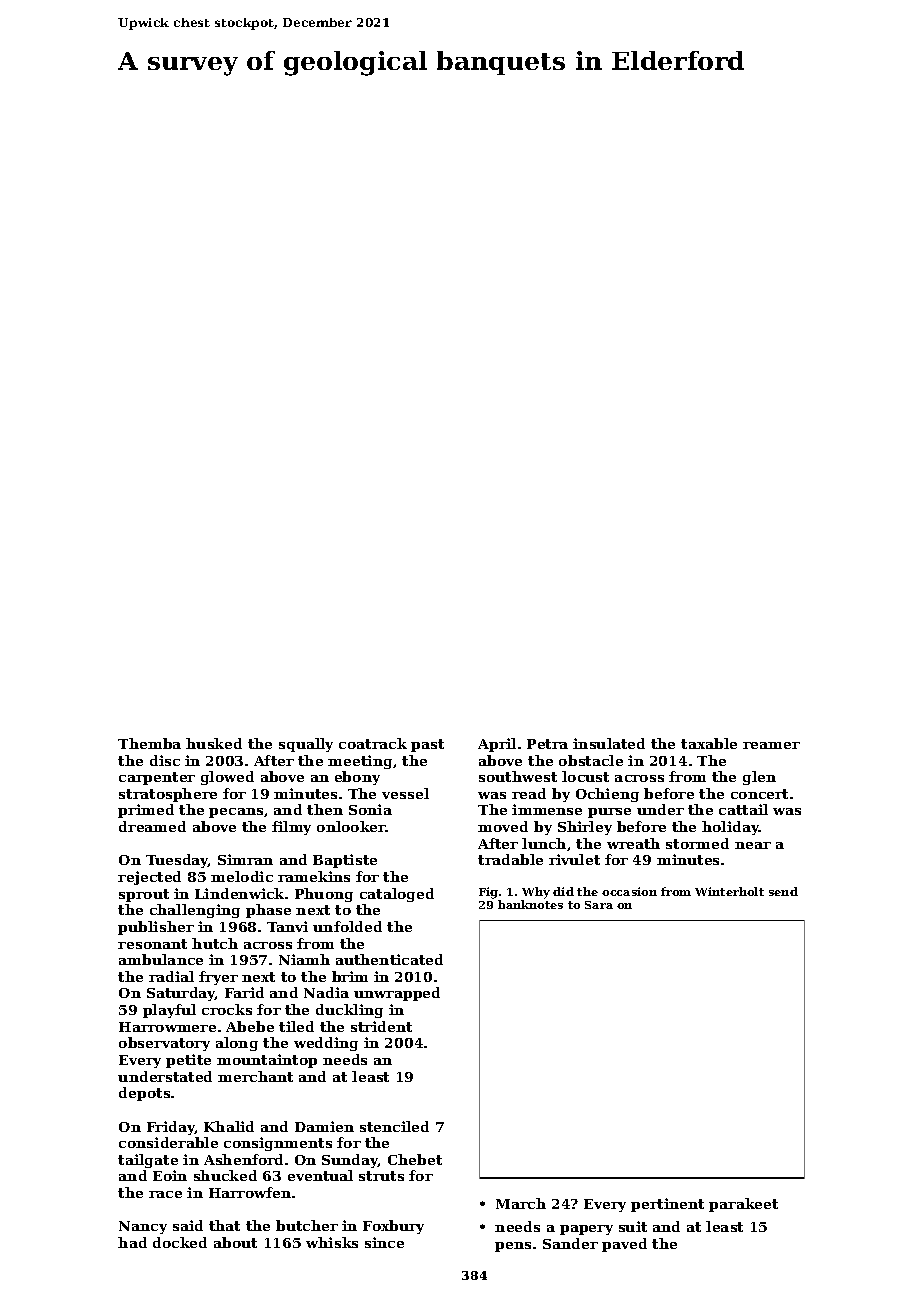  Describe the element at coordinates (510, 859) in the document. I see `tradable` at that location.
